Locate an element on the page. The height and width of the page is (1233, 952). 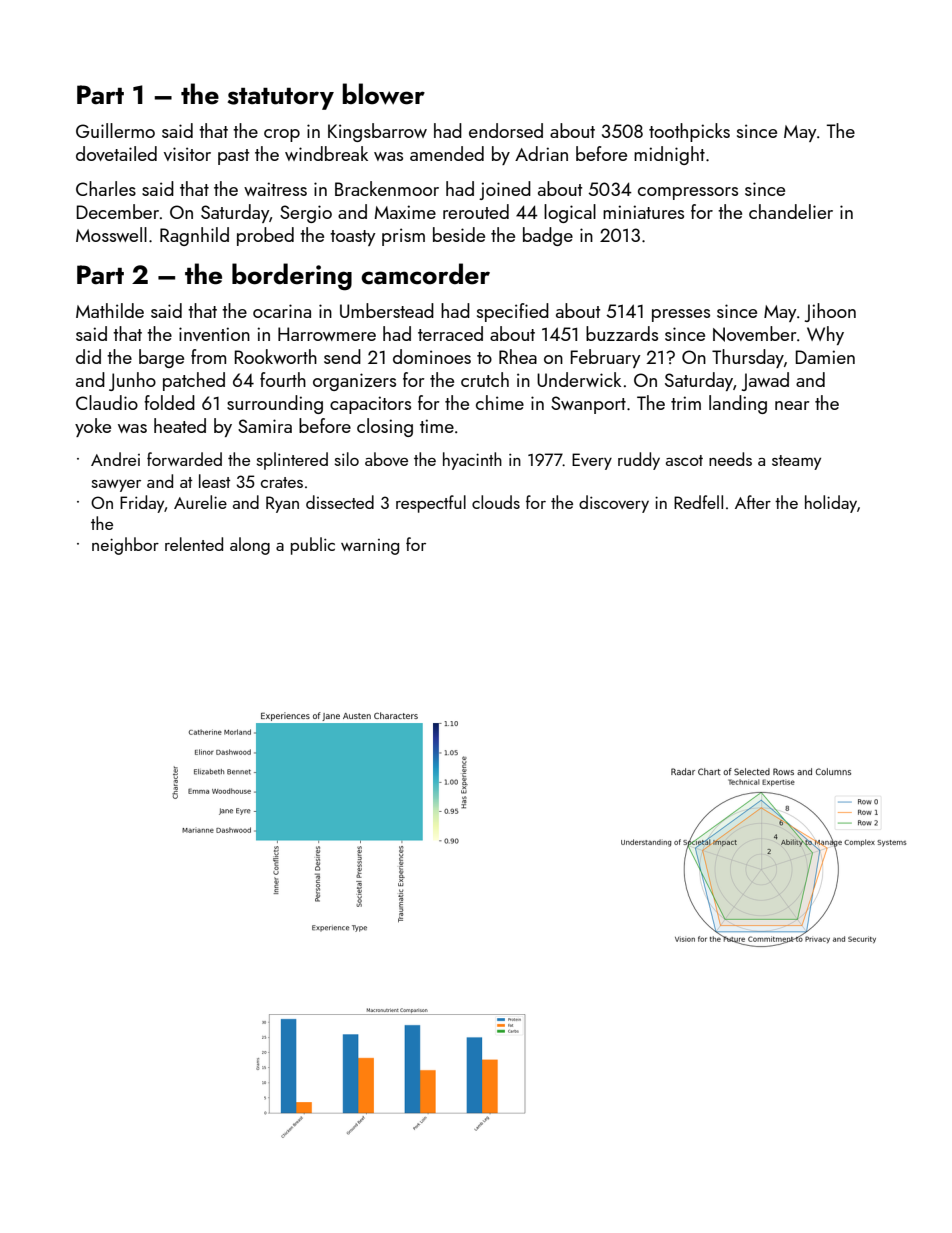
dissected is located at coordinates (340, 502).
